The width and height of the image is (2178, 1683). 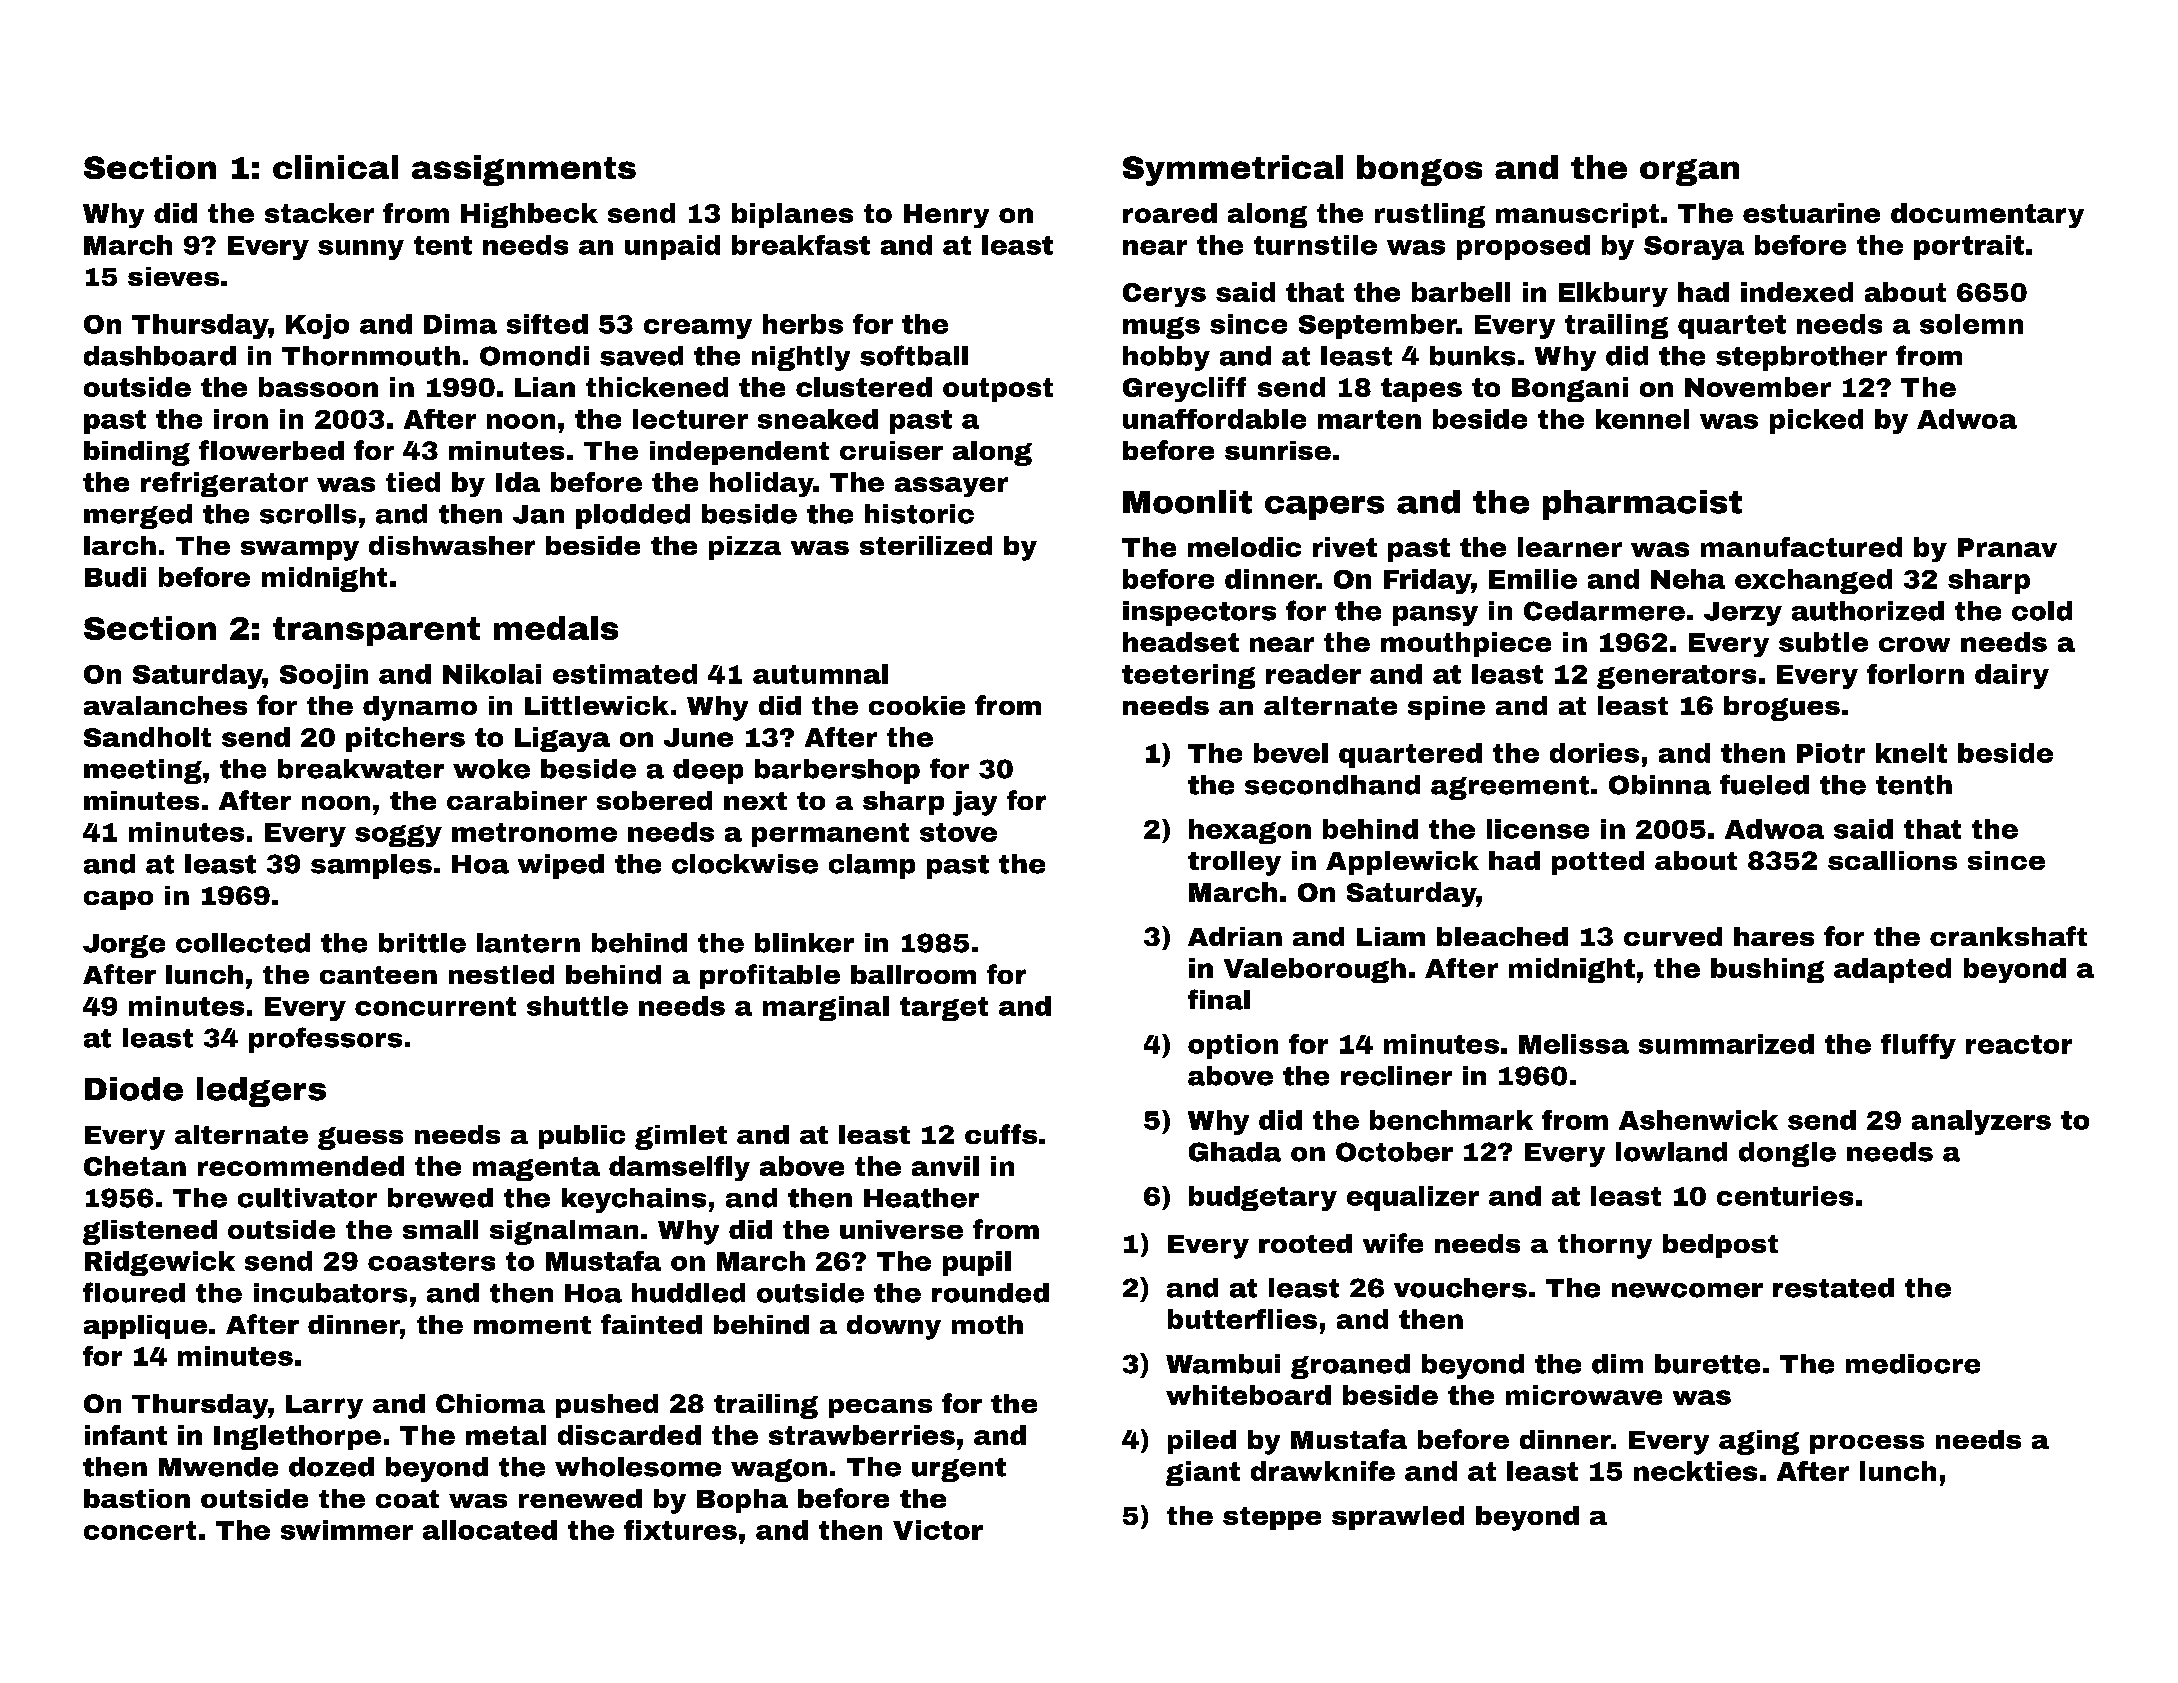 I want to click on guess, so click(x=360, y=1138).
